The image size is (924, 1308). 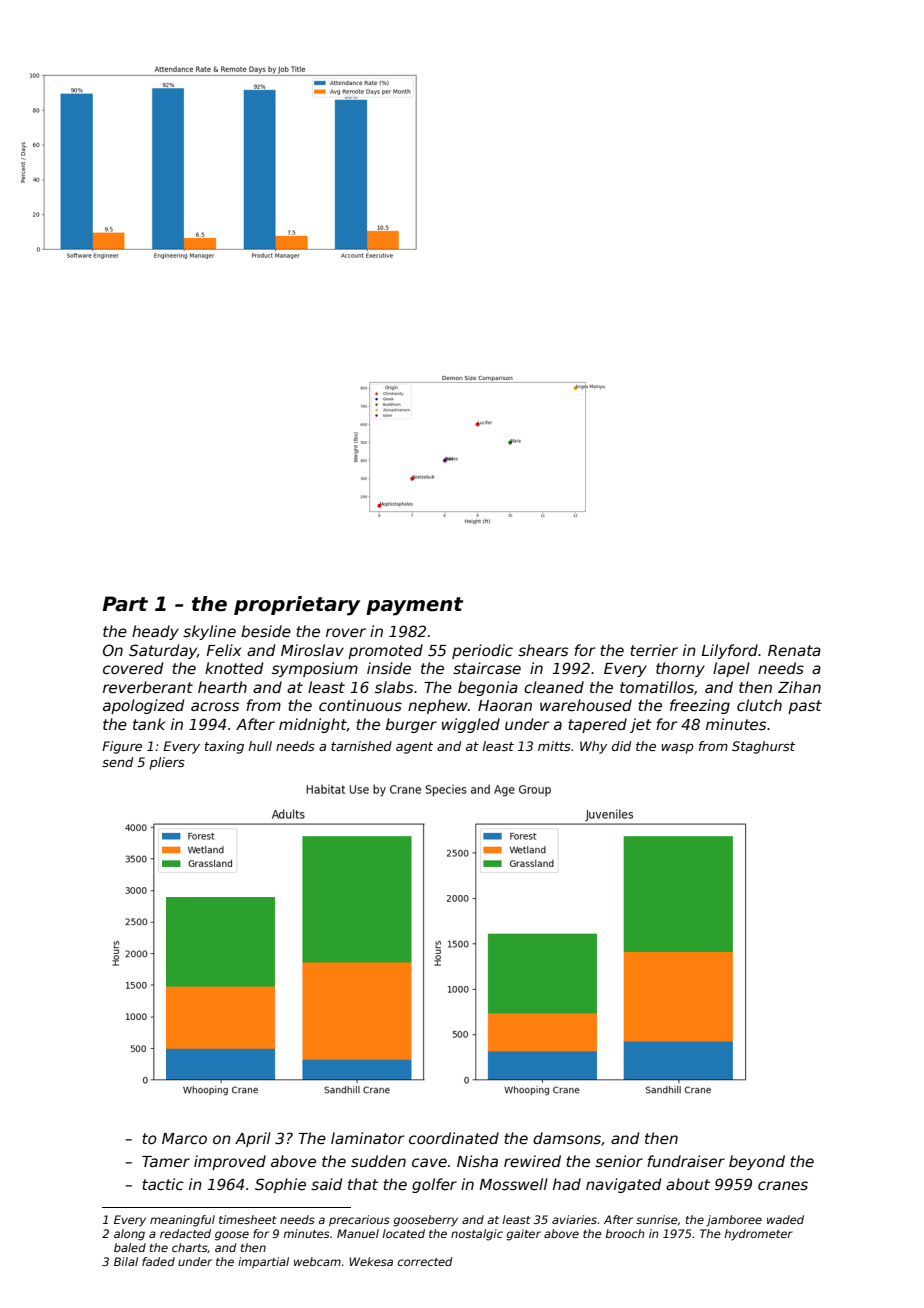 What do you see at coordinates (361, 746) in the image?
I see `tarnished` at bounding box center [361, 746].
